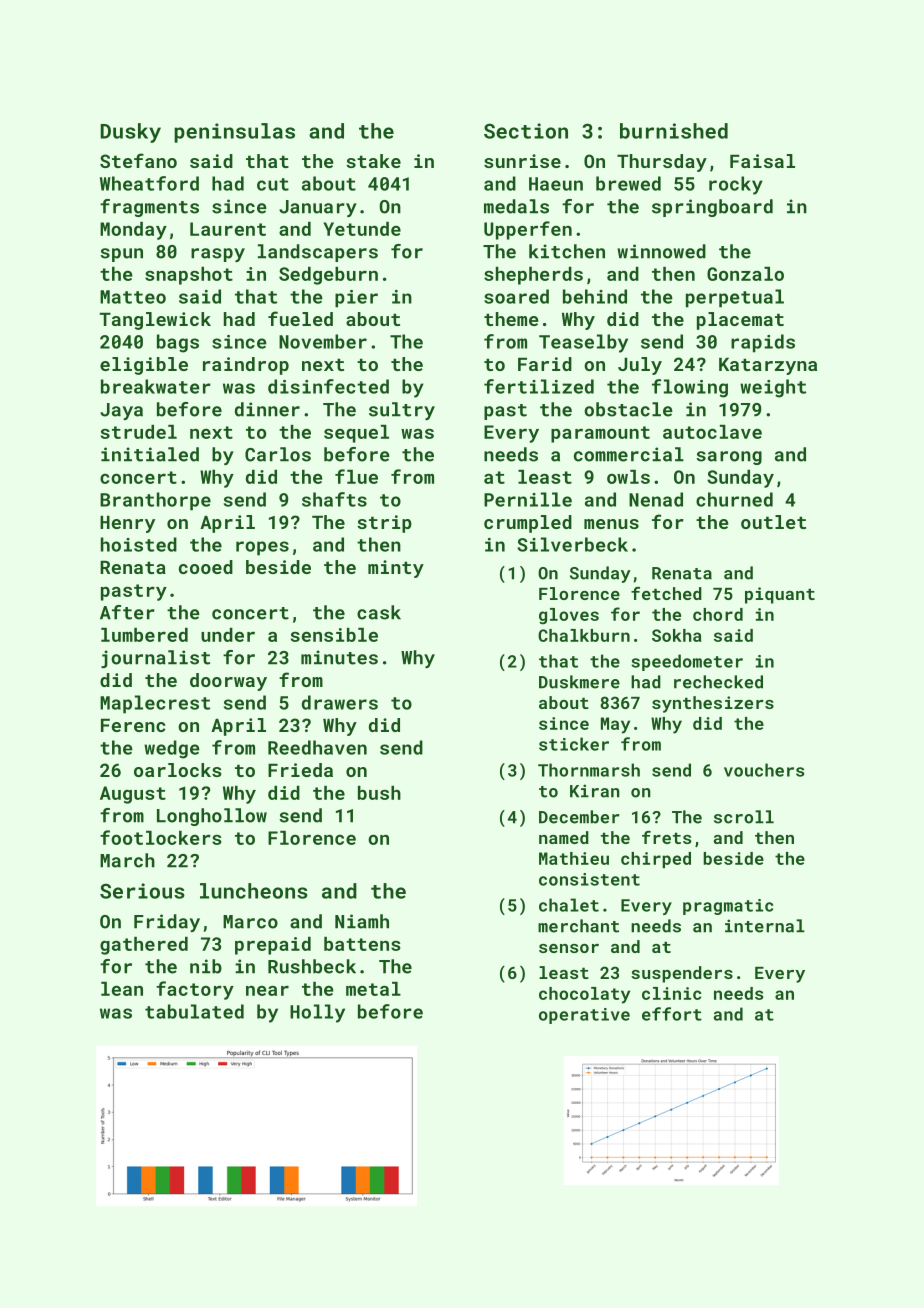 This screenshot has height=1308, width=924. I want to click on disinfected, so click(328, 386).
